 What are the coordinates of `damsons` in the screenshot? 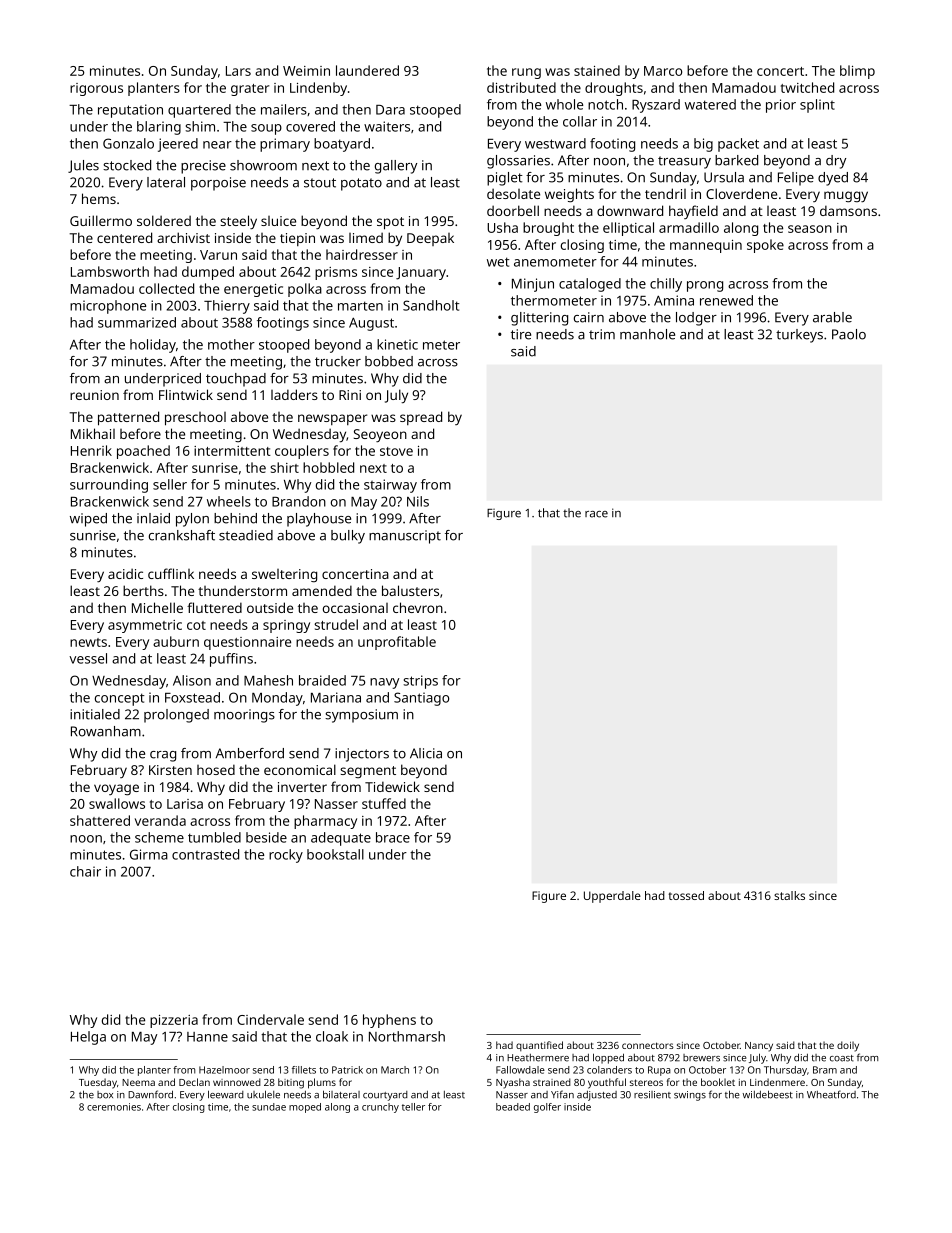 It's located at (848, 210).
